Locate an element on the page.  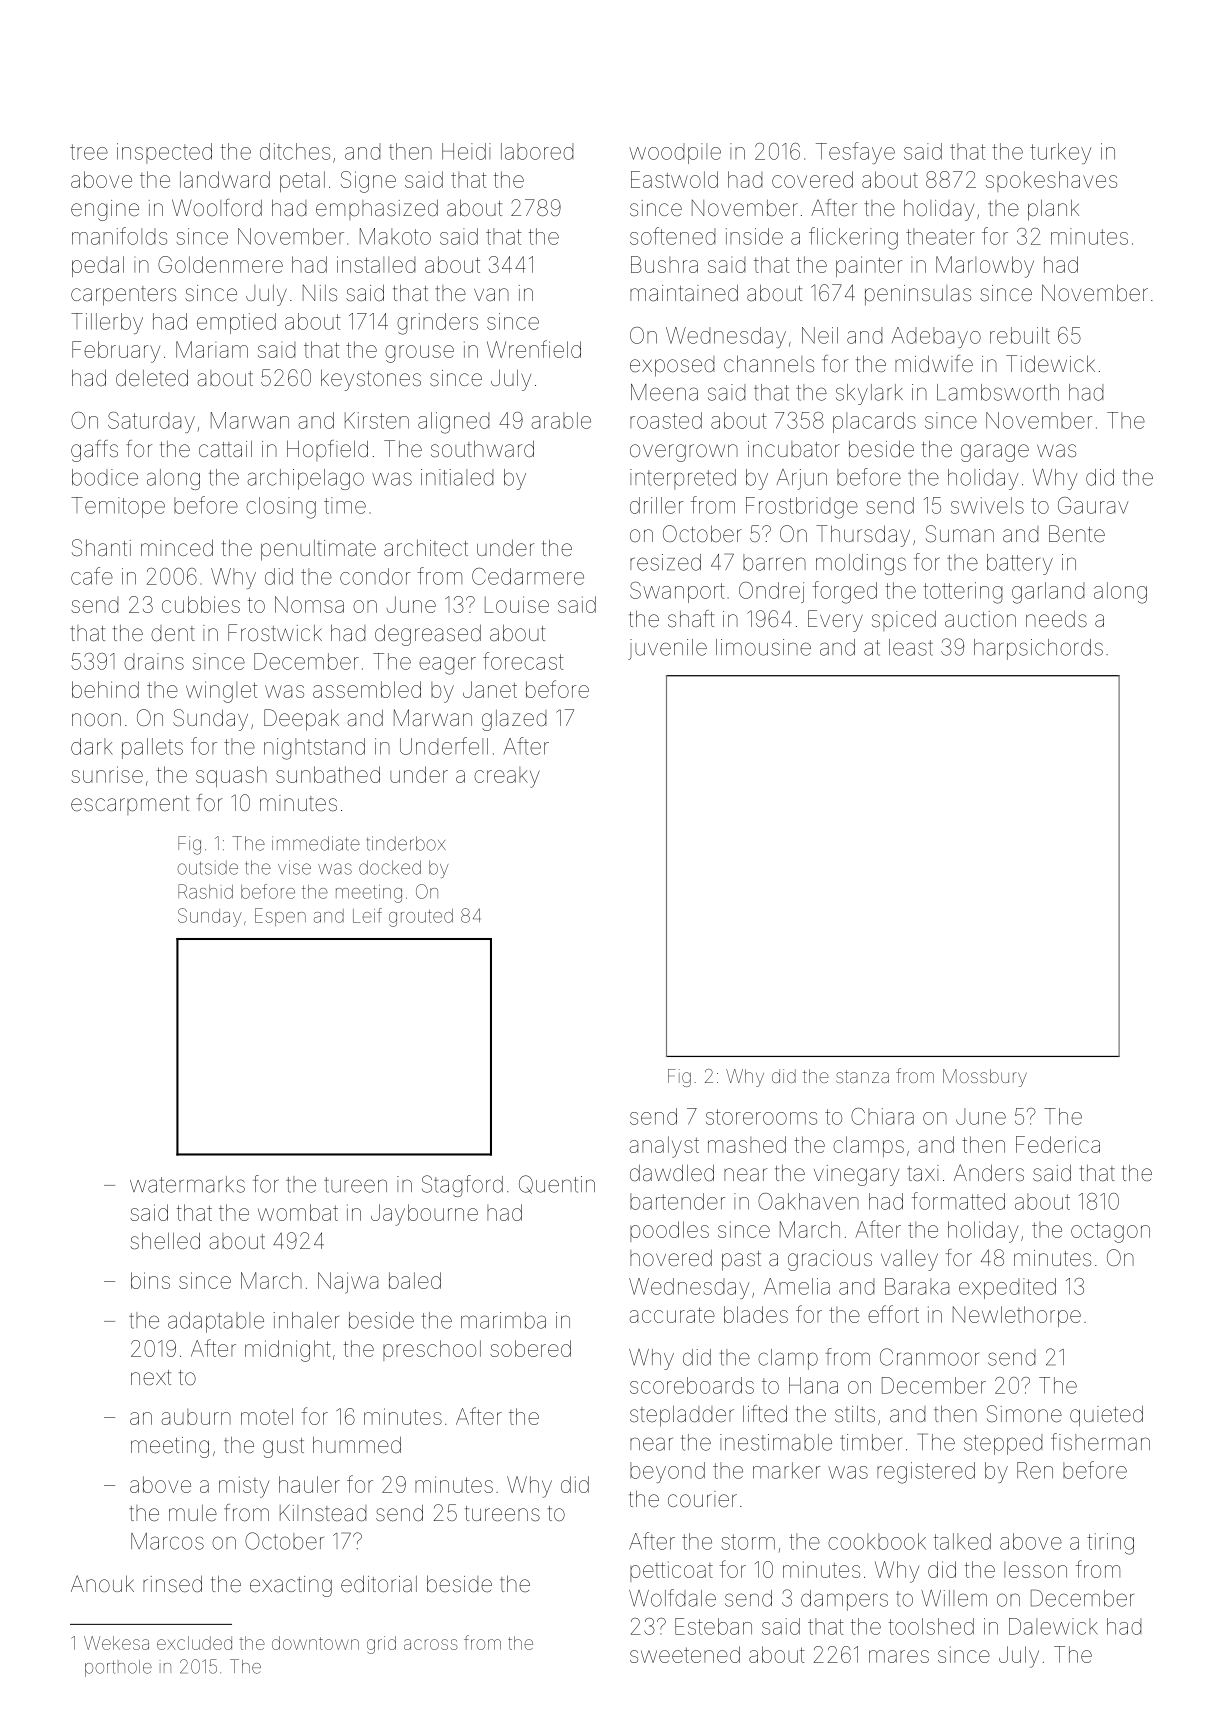
turkey is located at coordinates (1061, 153).
